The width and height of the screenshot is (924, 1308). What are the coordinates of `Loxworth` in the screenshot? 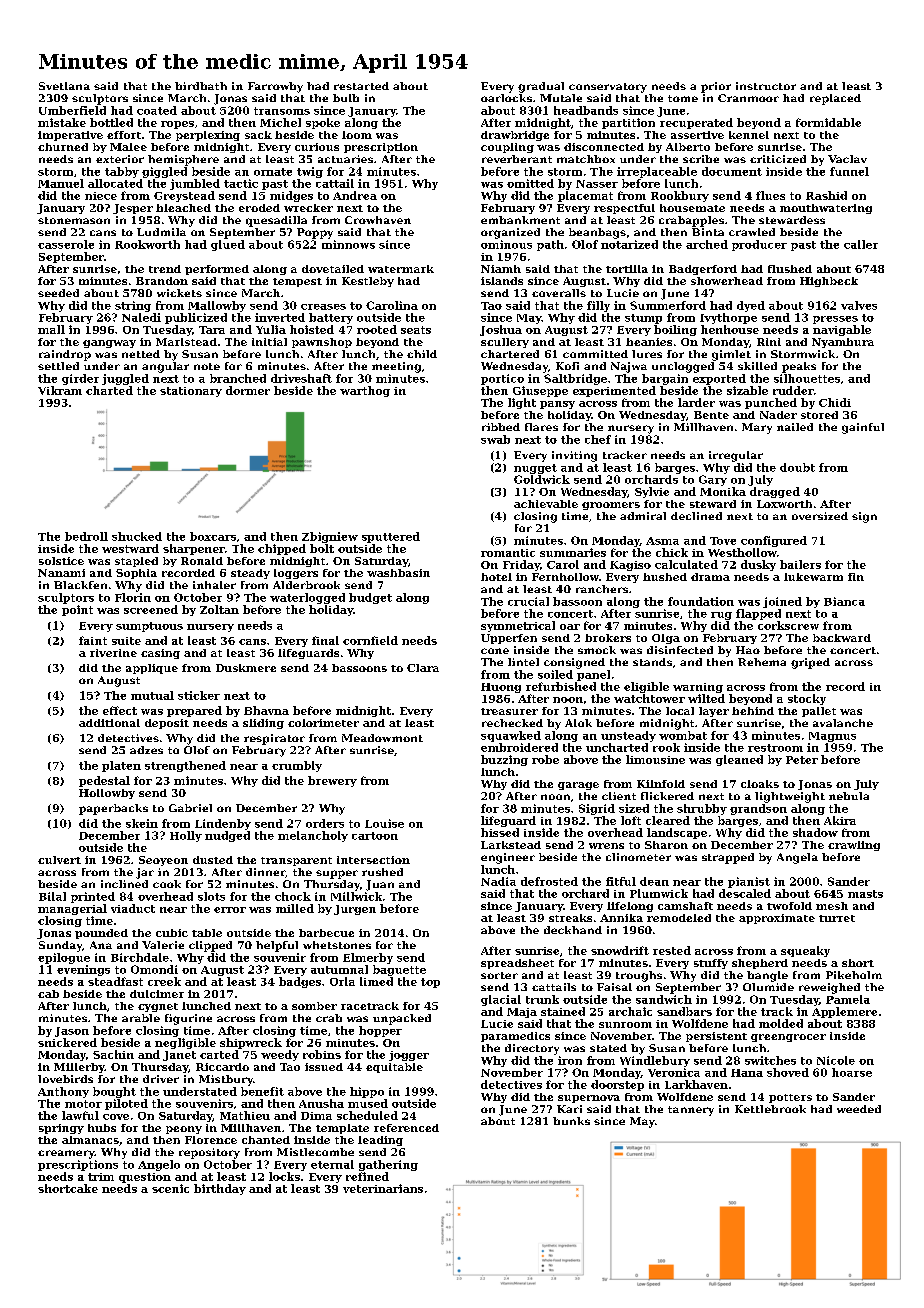 It's located at (784, 504).
